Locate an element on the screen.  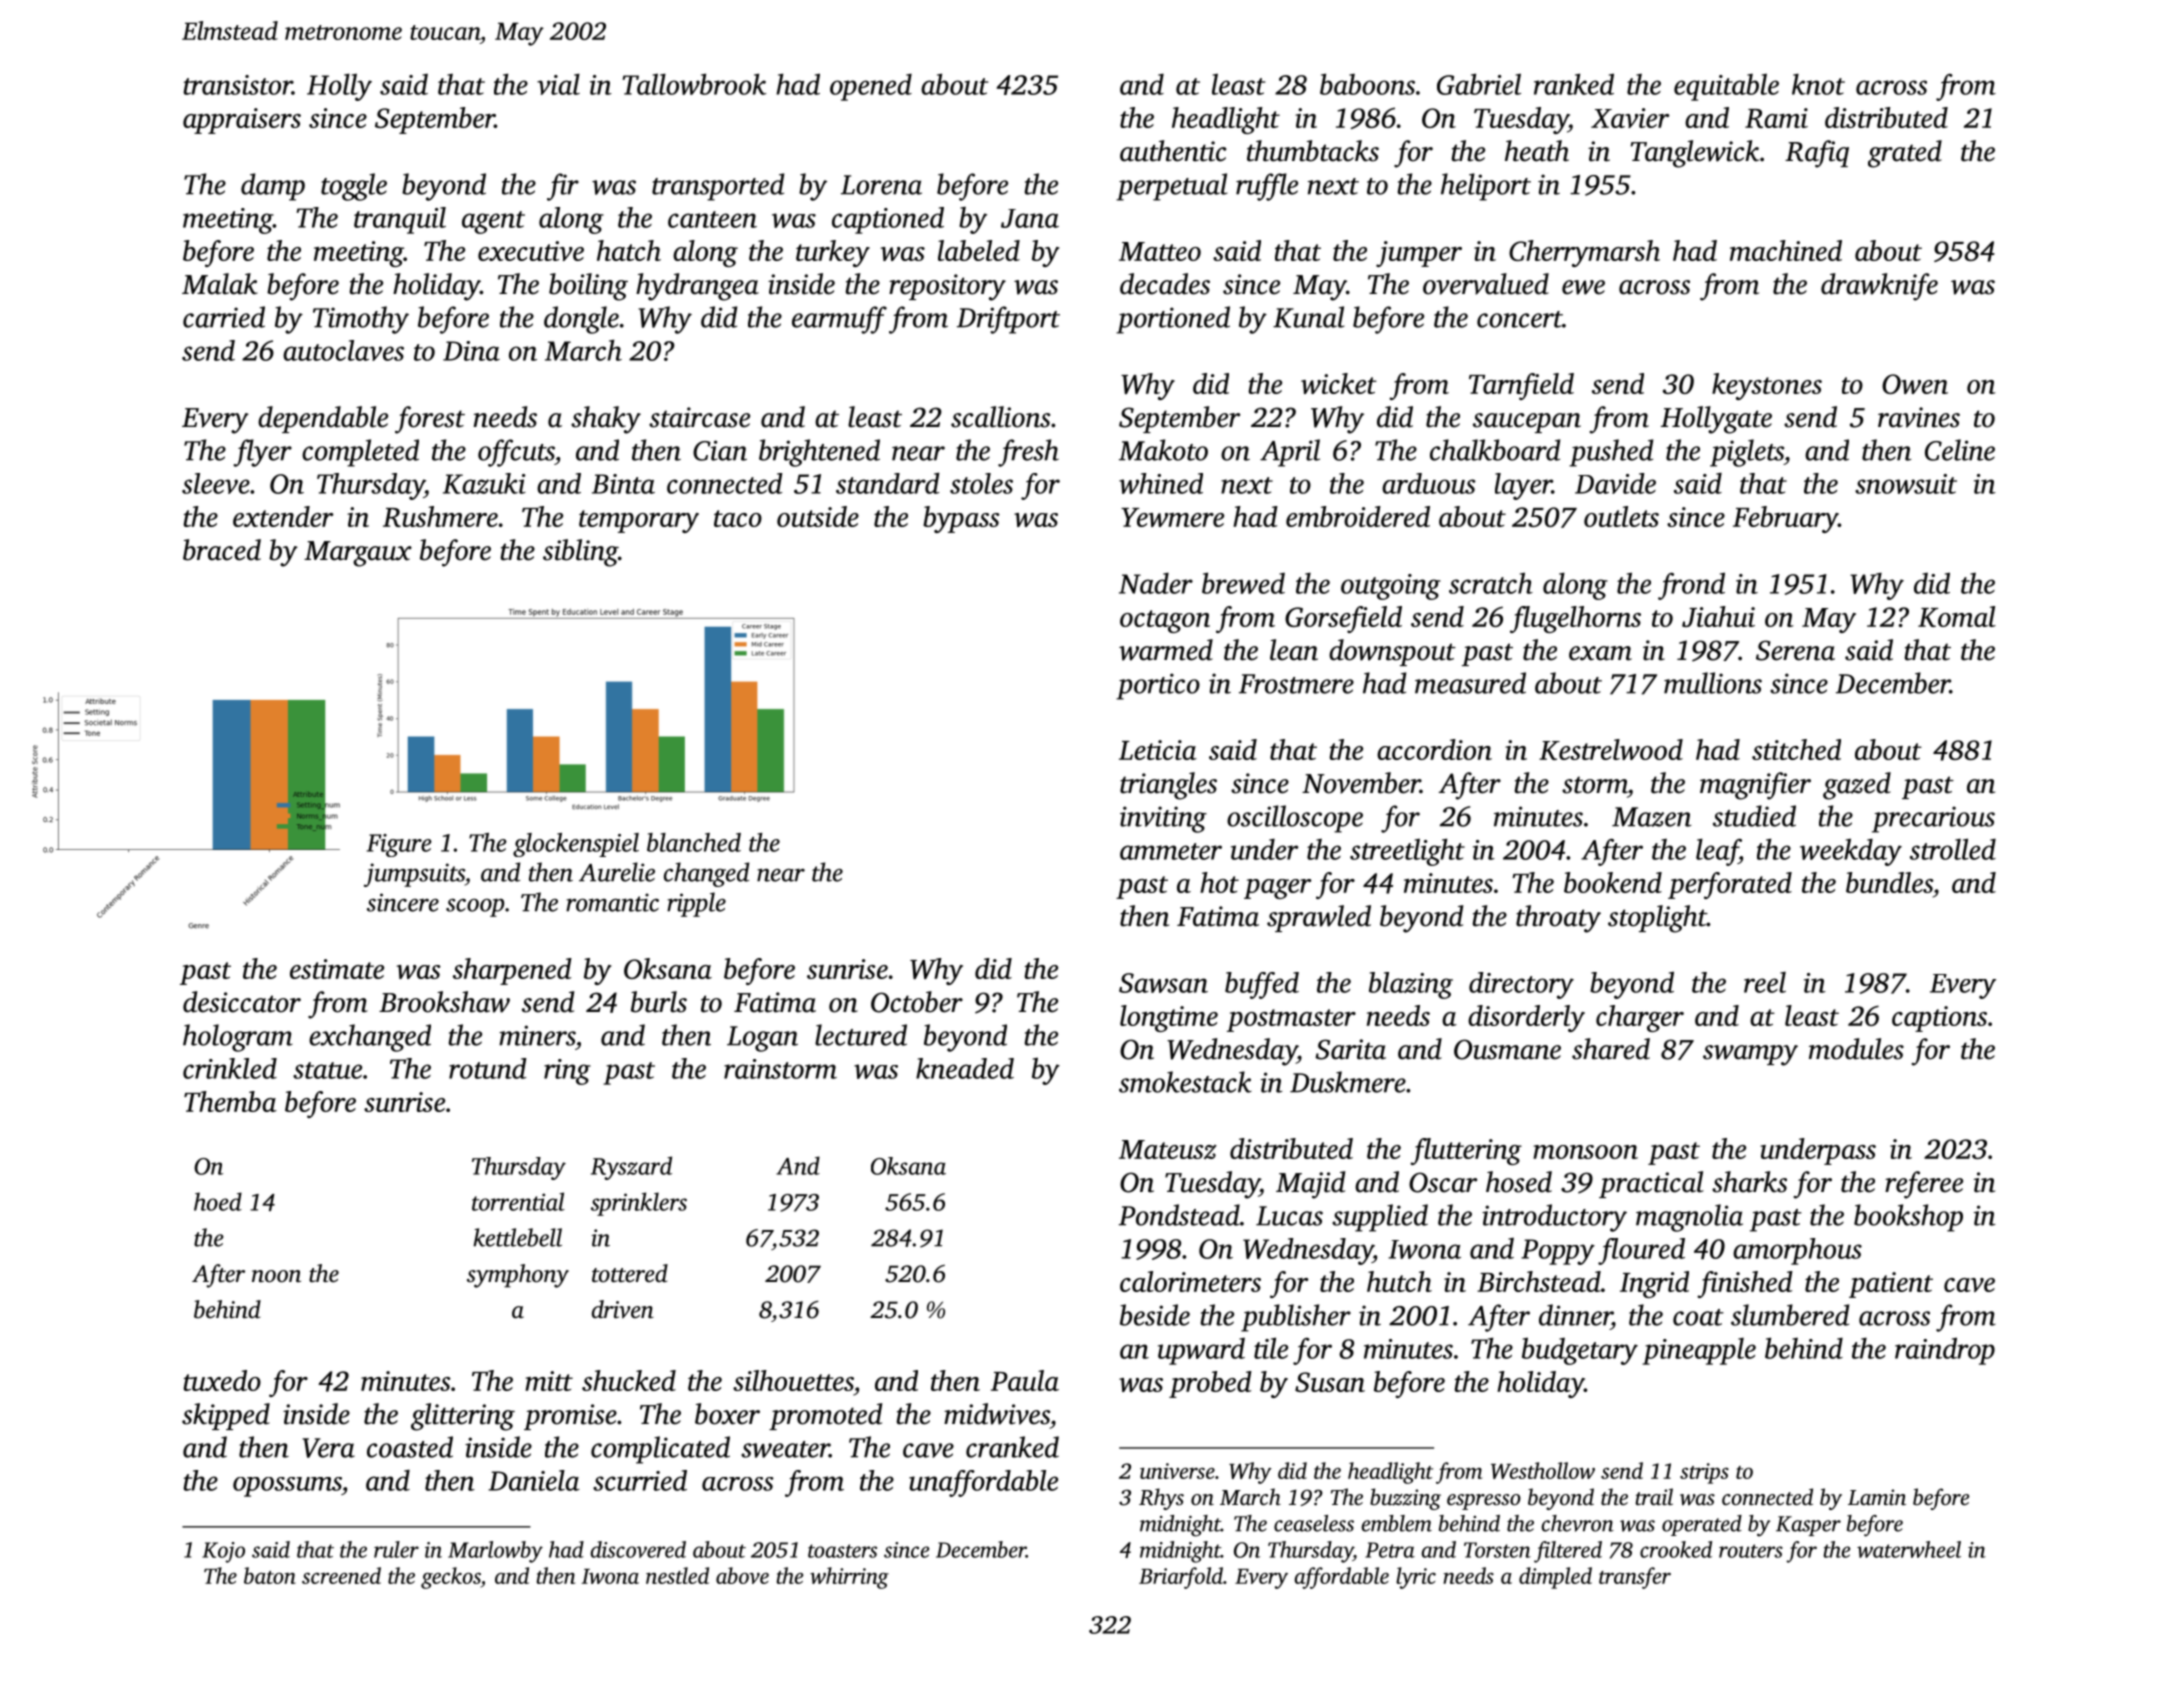
baboons is located at coordinates (1367, 84).
